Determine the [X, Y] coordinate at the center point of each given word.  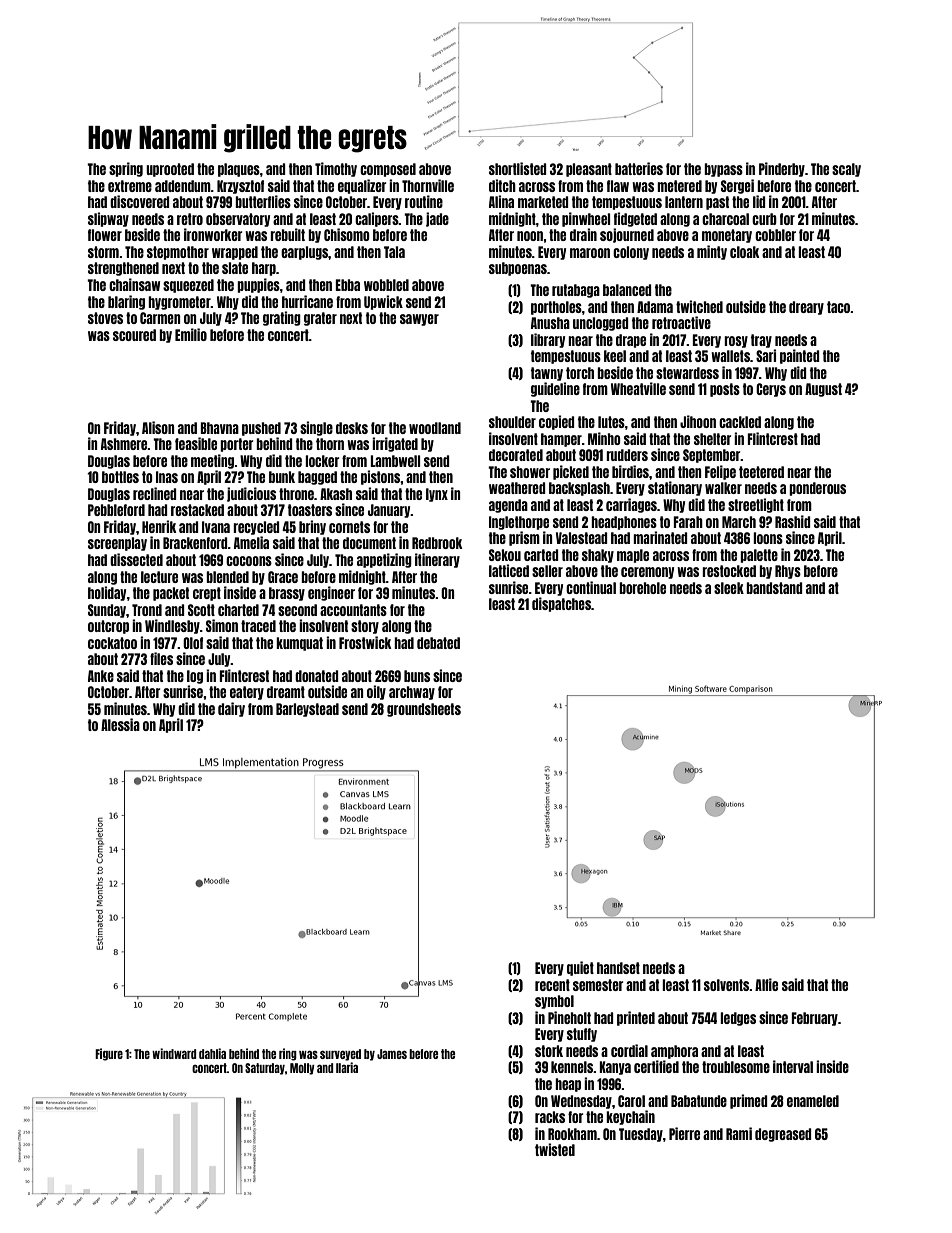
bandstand [774, 588]
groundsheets [424, 710]
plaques [239, 170]
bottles [120, 477]
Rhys [788, 572]
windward [174, 1053]
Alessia [120, 724]
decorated [516, 455]
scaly [846, 170]
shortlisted [517, 168]
